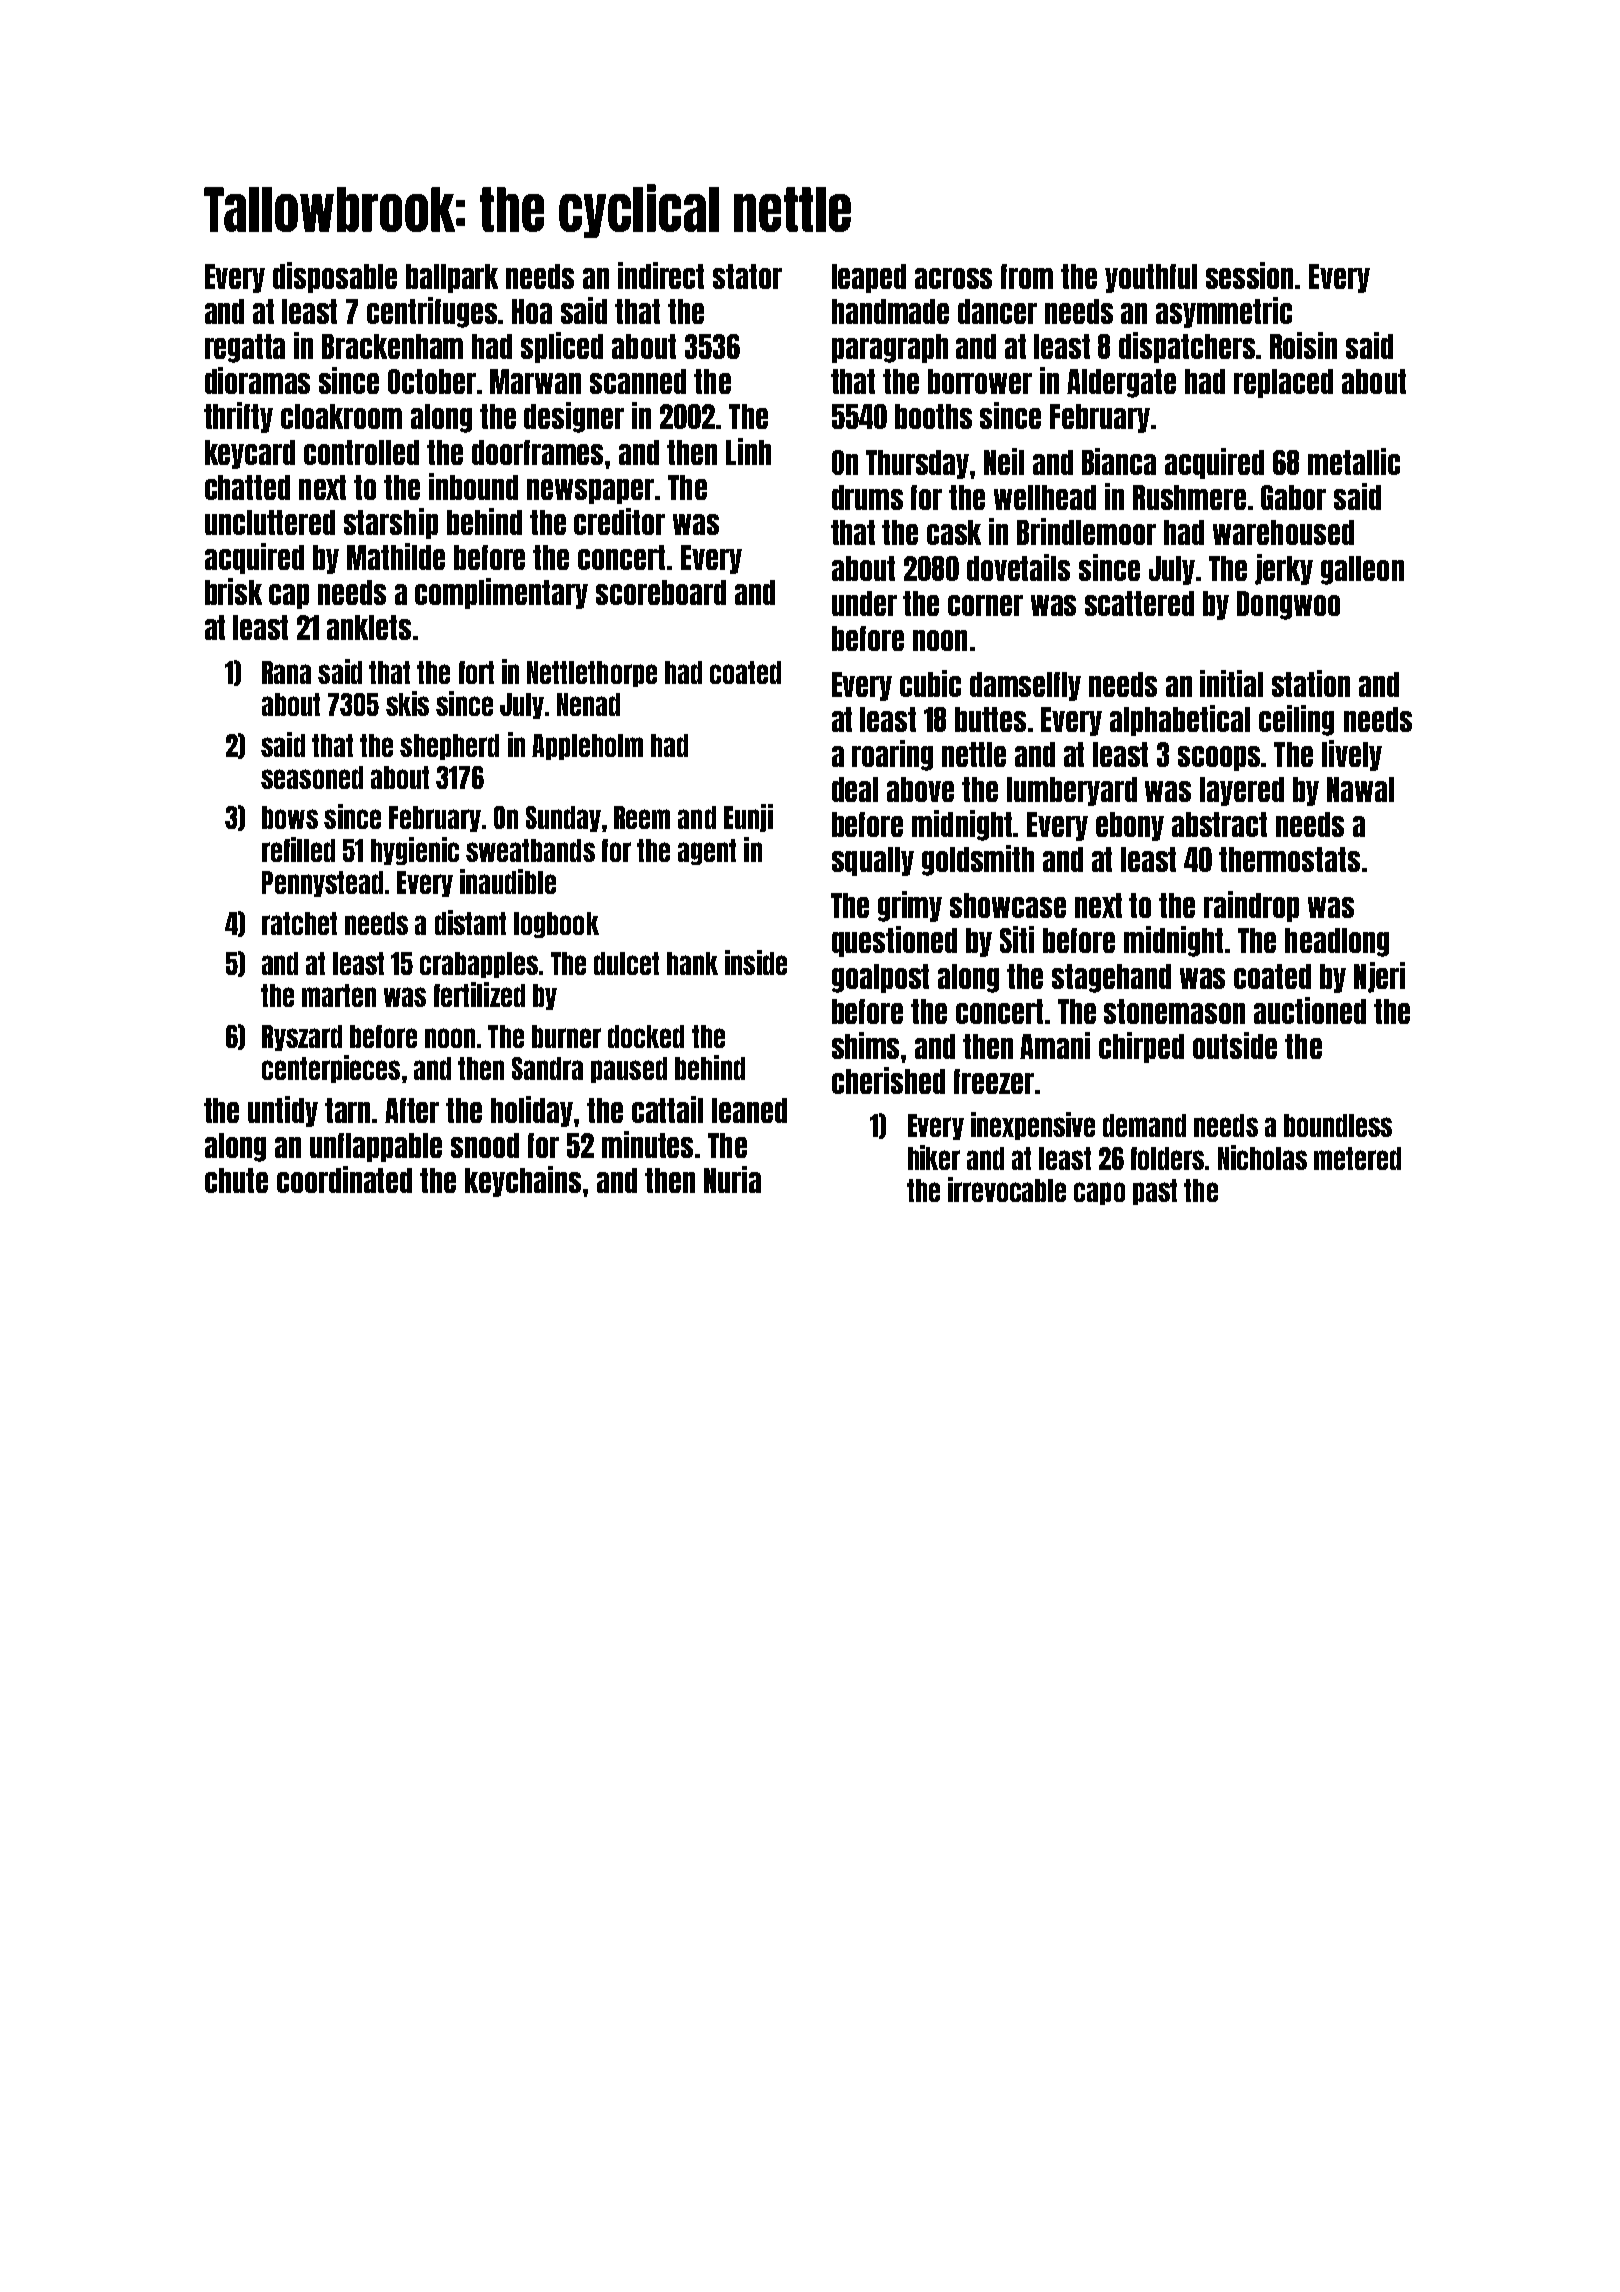  What do you see at coordinates (562, 347) in the page?
I see `spliced` at bounding box center [562, 347].
